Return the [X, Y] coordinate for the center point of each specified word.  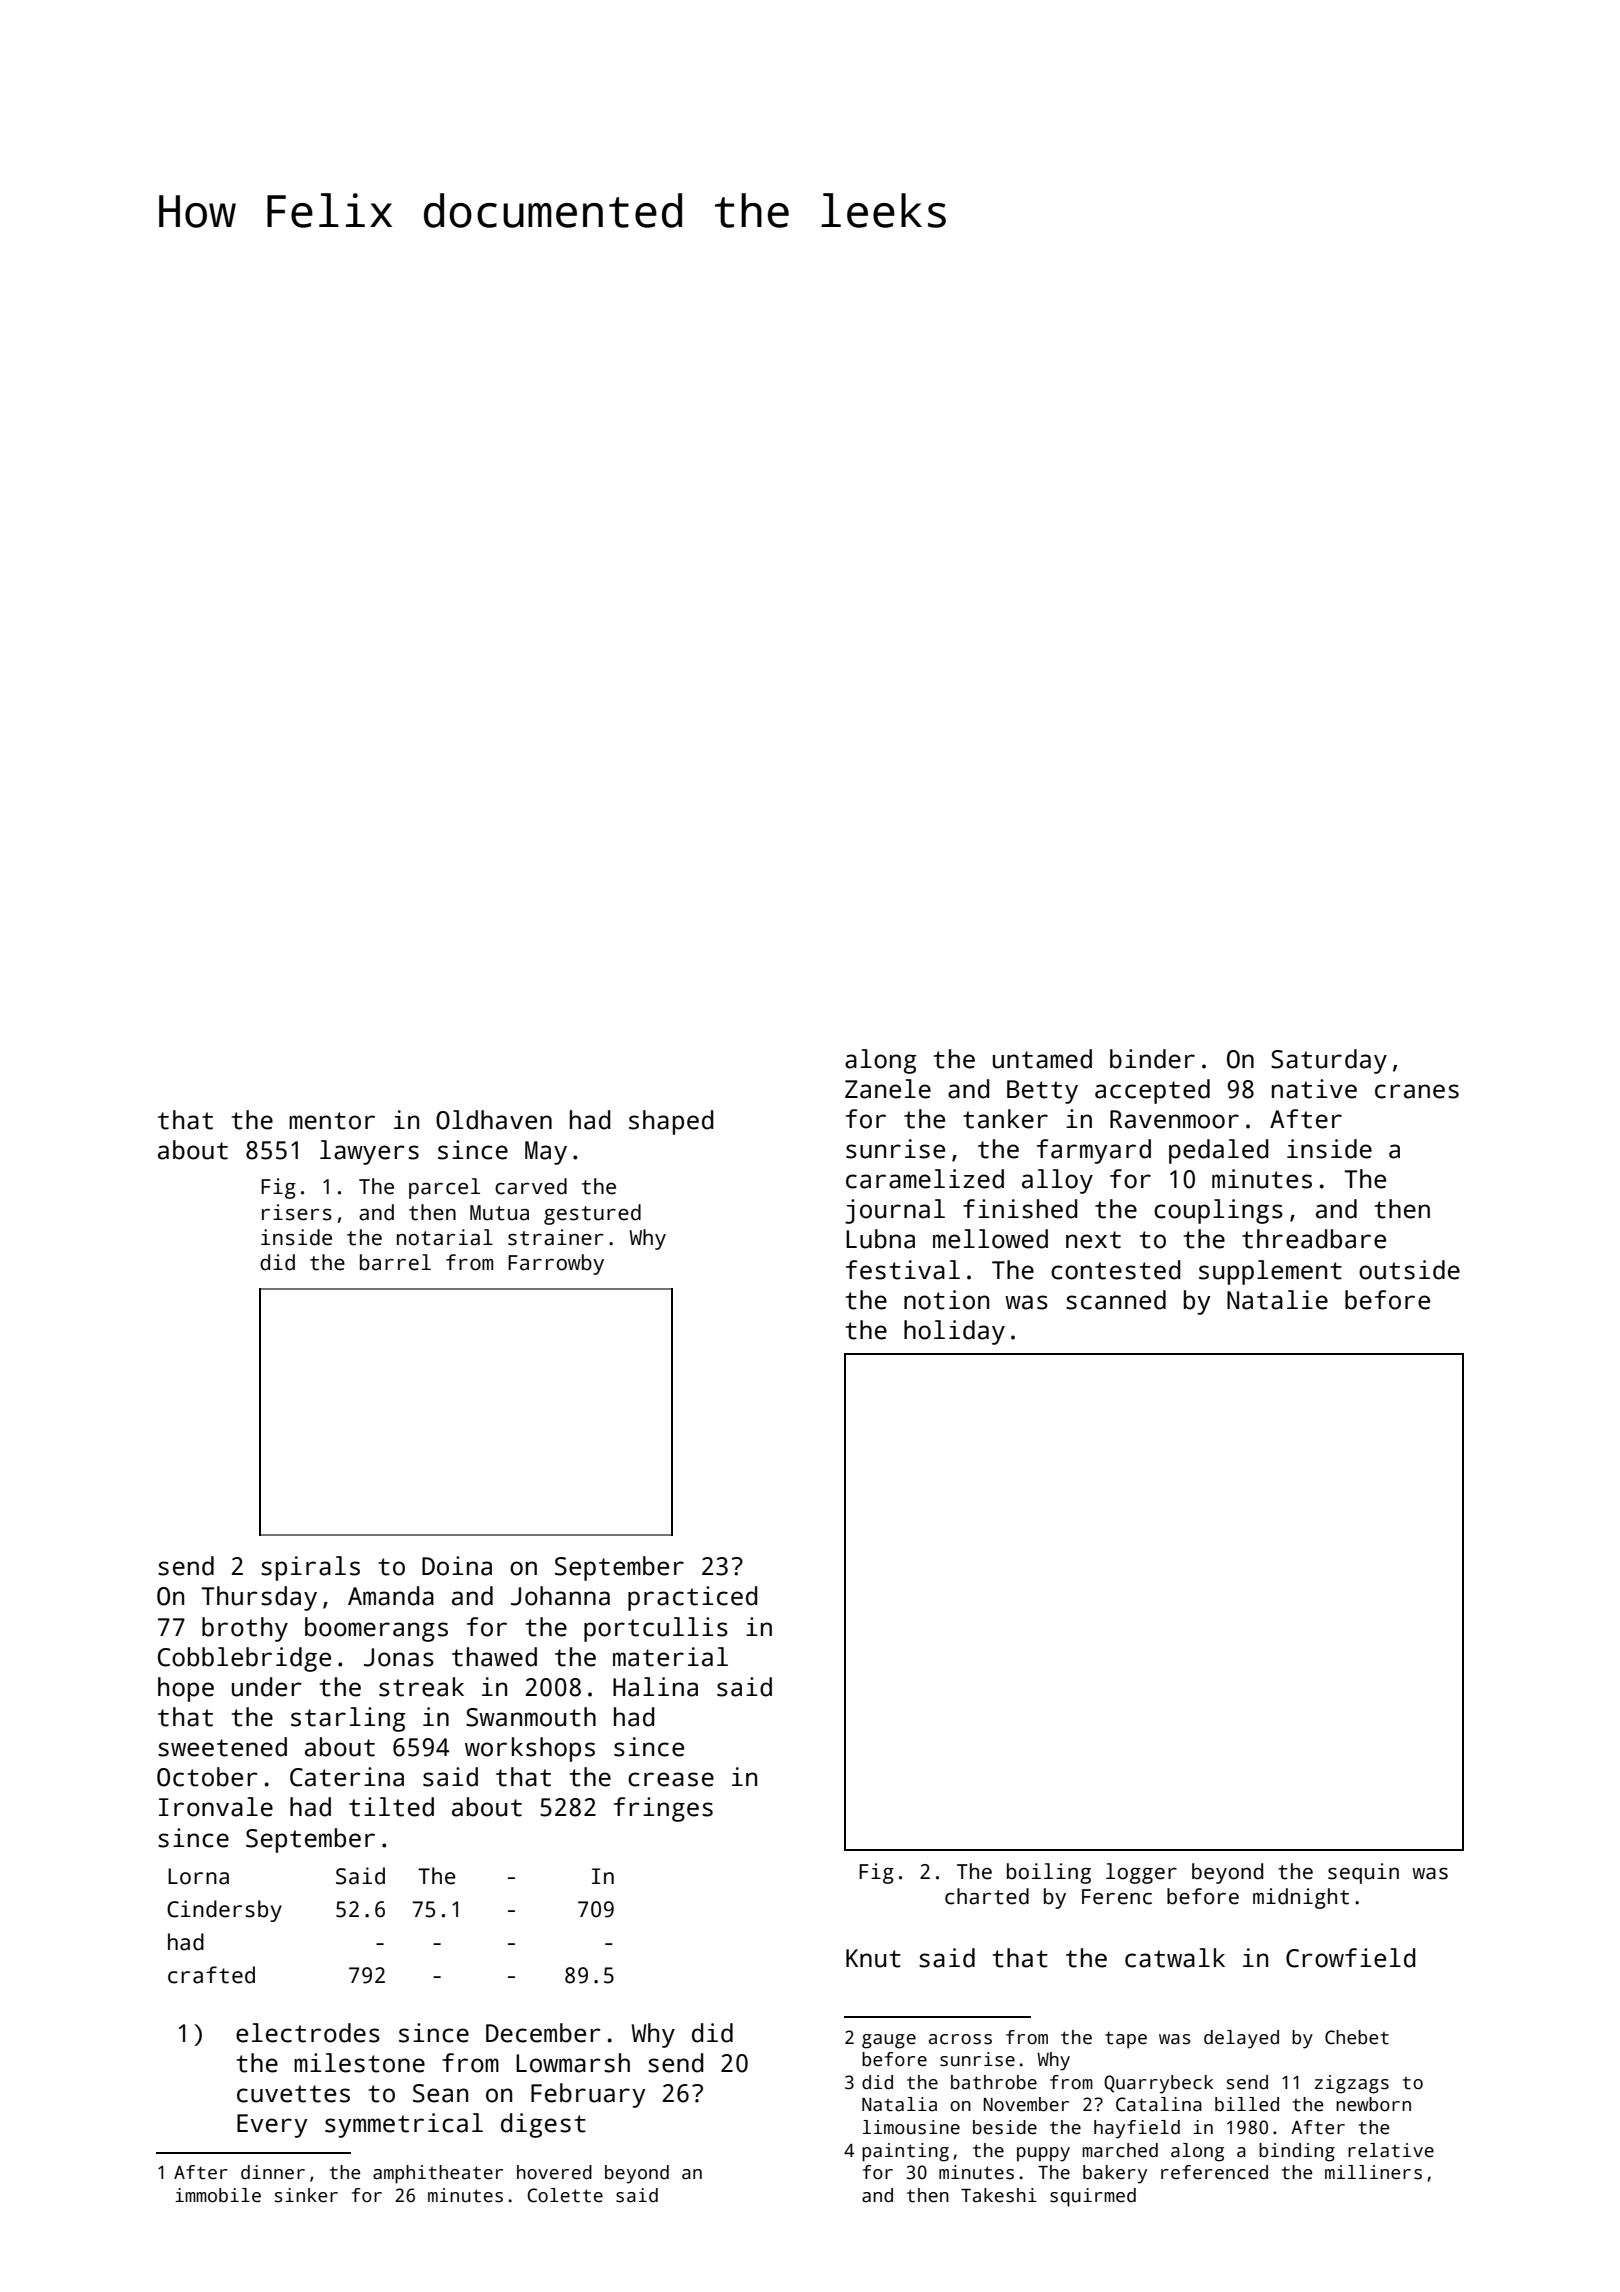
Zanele [888, 1089]
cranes [1417, 1091]
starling [348, 1719]
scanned [1116, 1300]
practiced [692, 1598]
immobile [218, 2195]
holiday [954, 1332]
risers [297, 1212]
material [670, 1657]
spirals [310, 1568]
